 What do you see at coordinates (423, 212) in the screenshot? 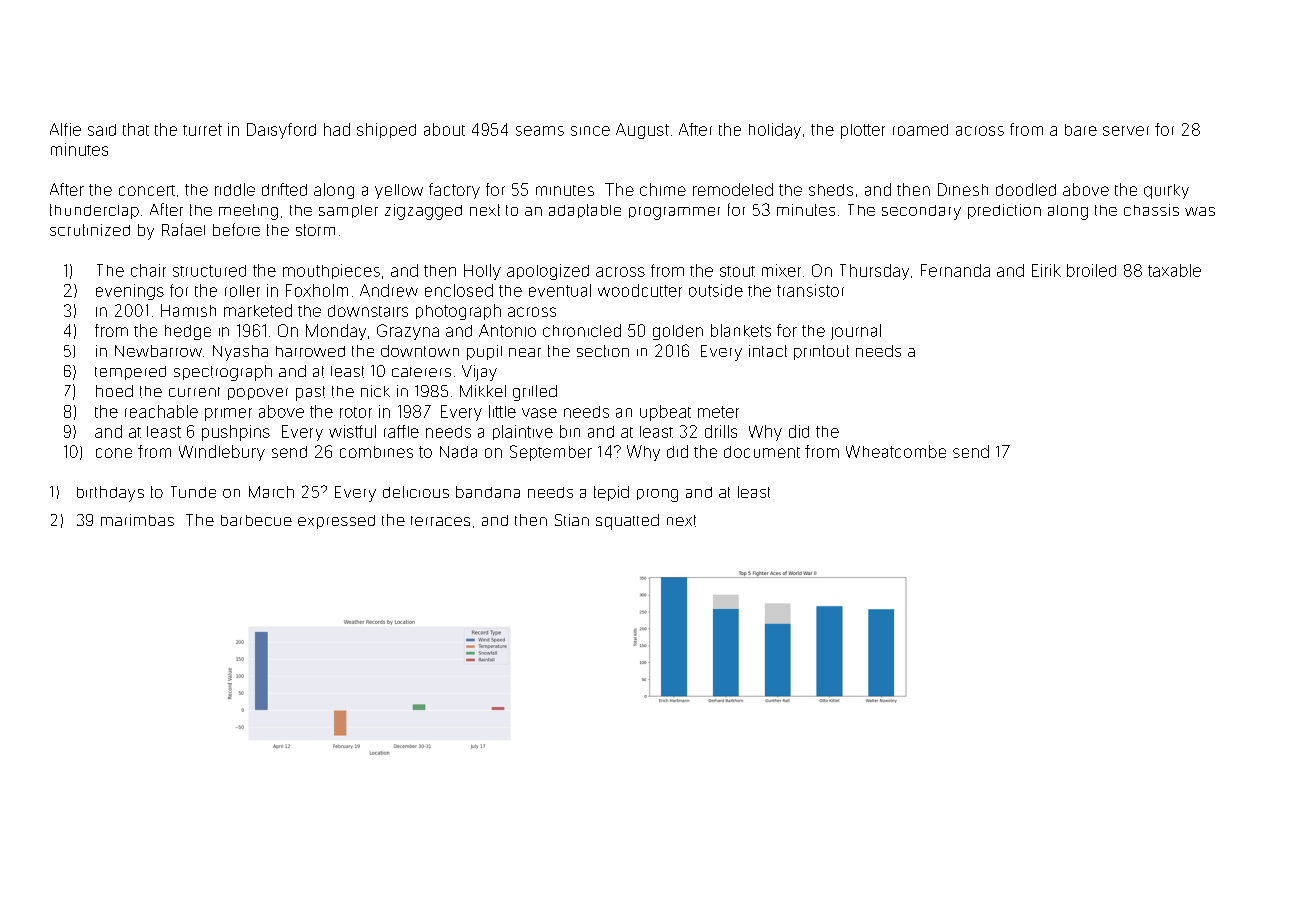
I see `zigzagged` at bounding box center [423, 212].
